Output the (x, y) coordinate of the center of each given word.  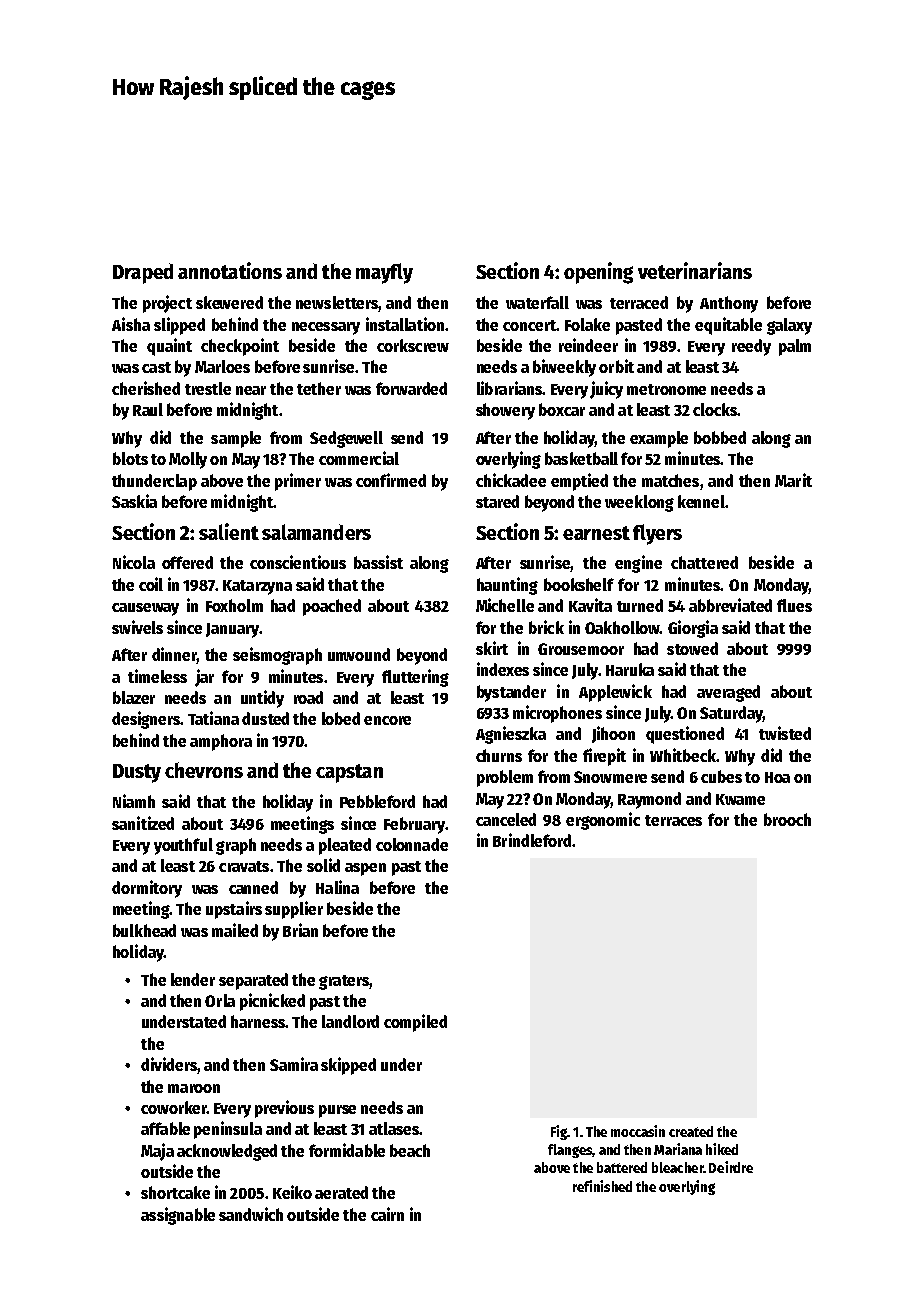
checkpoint (240, 347)
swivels (137, 627)
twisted (785, 733)
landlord (350, 1021)
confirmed (391, 480)
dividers (169, 1065)
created (691, 1131)
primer (298, 482)
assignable (178, 1216)
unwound (359, 654)
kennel (701, 501)
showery (505, 411)
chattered (704, 562)
